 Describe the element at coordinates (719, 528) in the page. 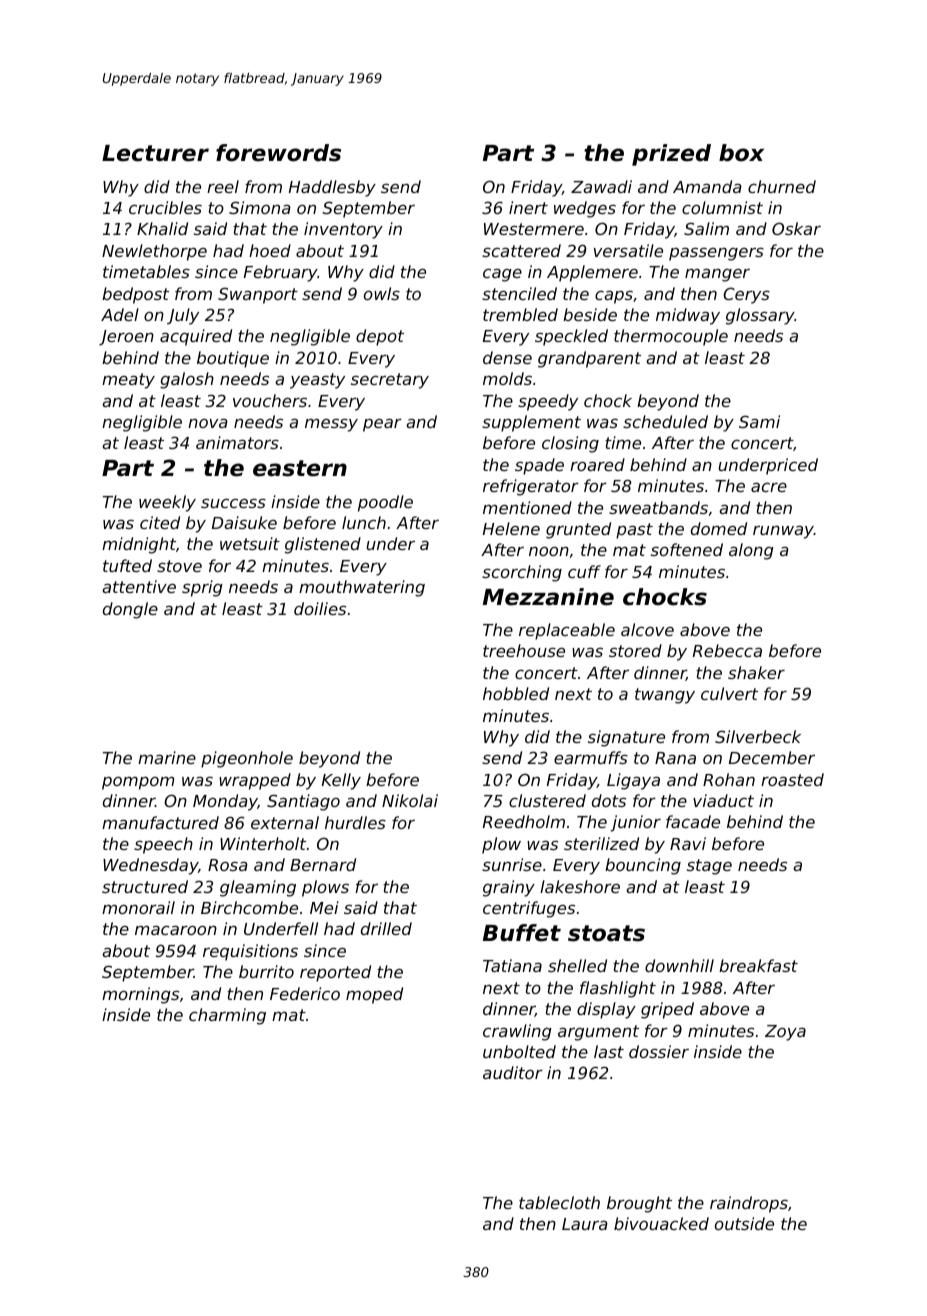

I see `domed` at that location.
